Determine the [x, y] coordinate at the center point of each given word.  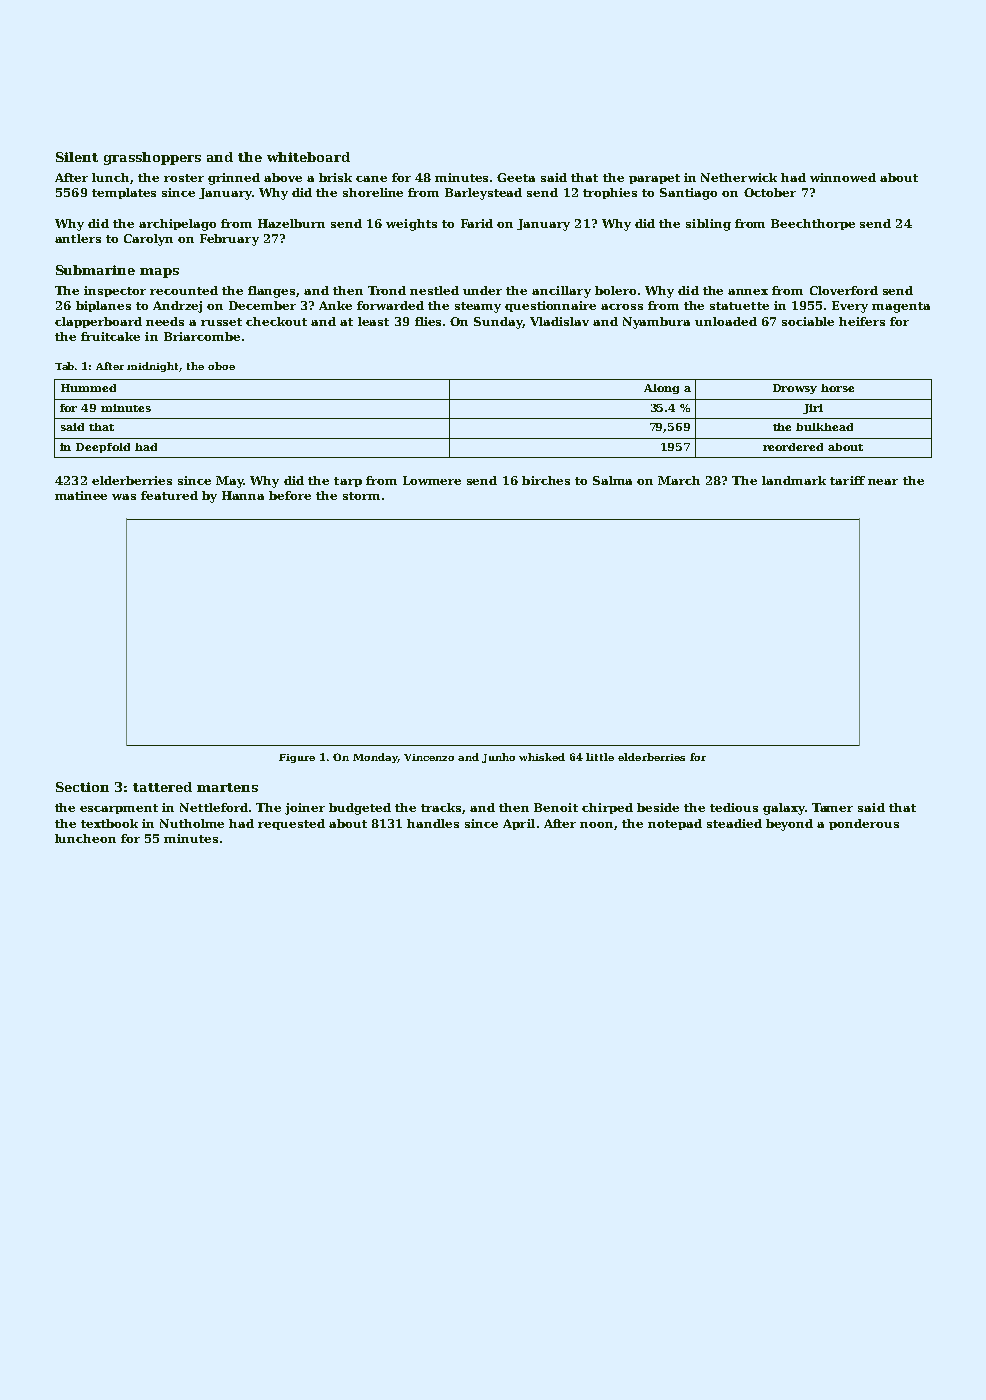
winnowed [843, 177]
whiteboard [308, 157]
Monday [375, 758]
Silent [77, 157]
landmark [794, 480]
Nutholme [192, 823]
